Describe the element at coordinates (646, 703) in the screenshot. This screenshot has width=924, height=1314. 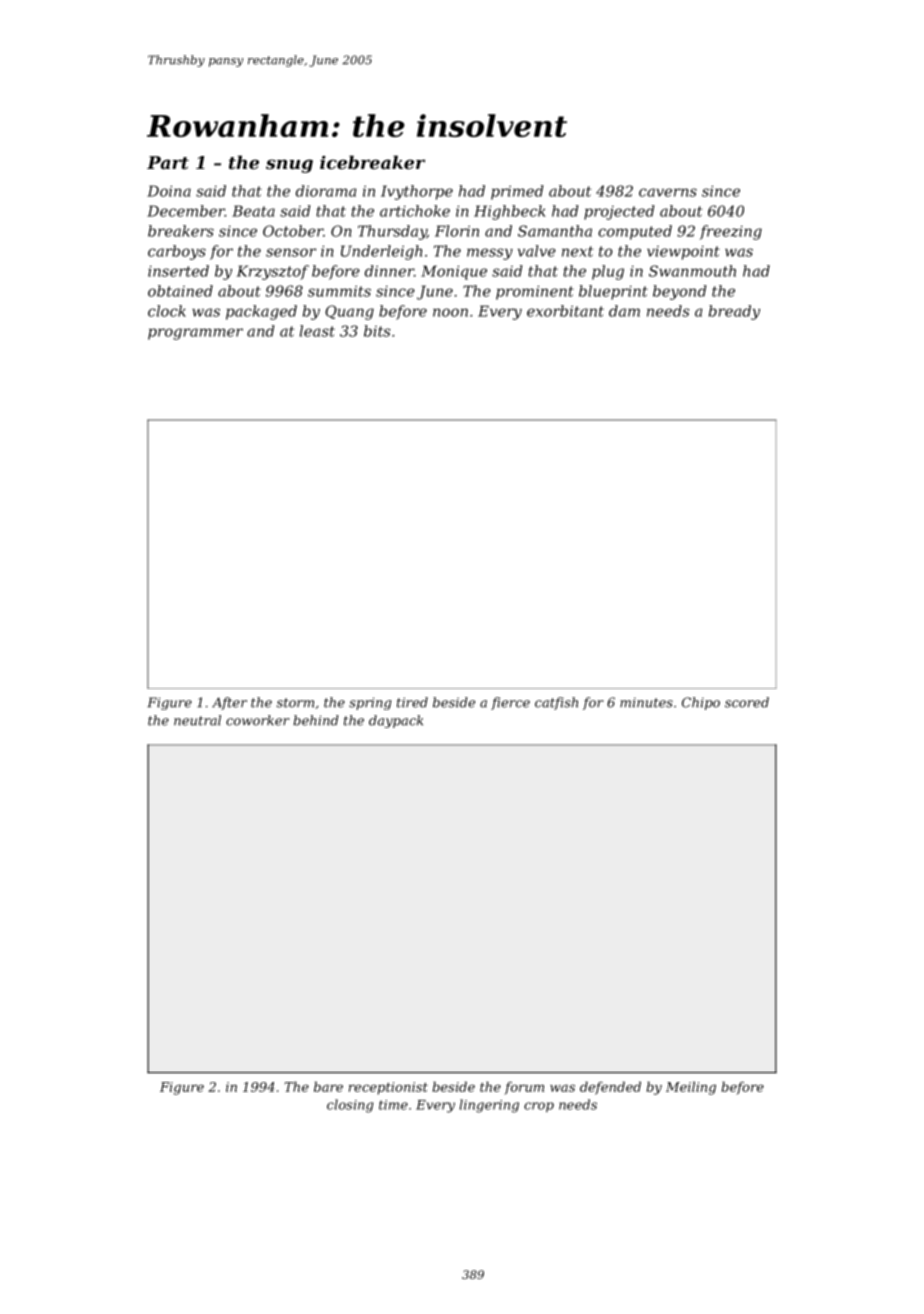
I see `minutes` at that location.
